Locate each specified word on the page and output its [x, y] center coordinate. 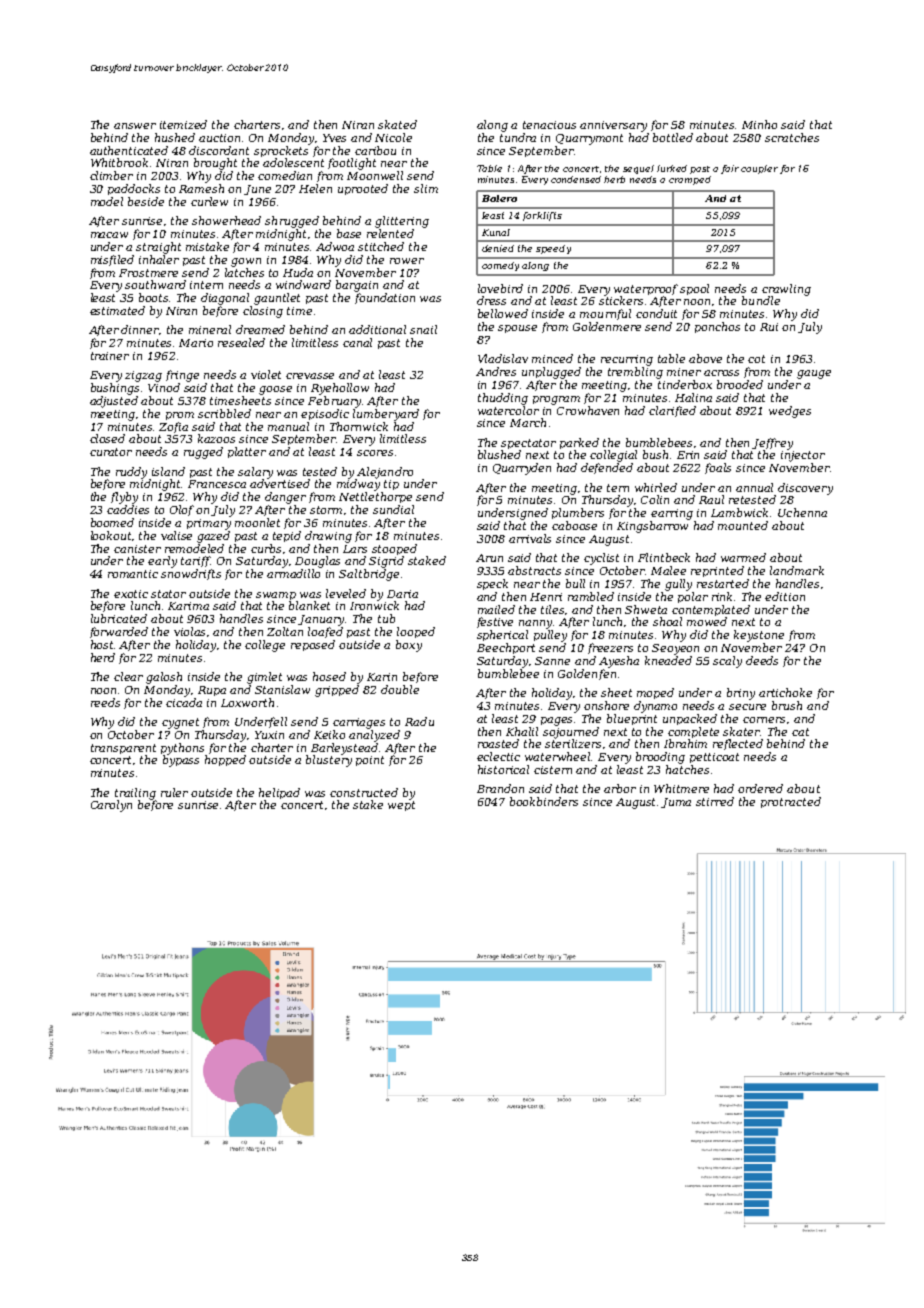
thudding [503, 399]
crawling [786, 290]
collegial [613, 456]
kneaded [668, 660]
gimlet [264, 678]
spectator [528, 444]
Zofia [173, 427]
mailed [496, 609]
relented [390, 233]
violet [266, 374]
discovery [805, 489]
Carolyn [111, 806]
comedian [285, 175]
